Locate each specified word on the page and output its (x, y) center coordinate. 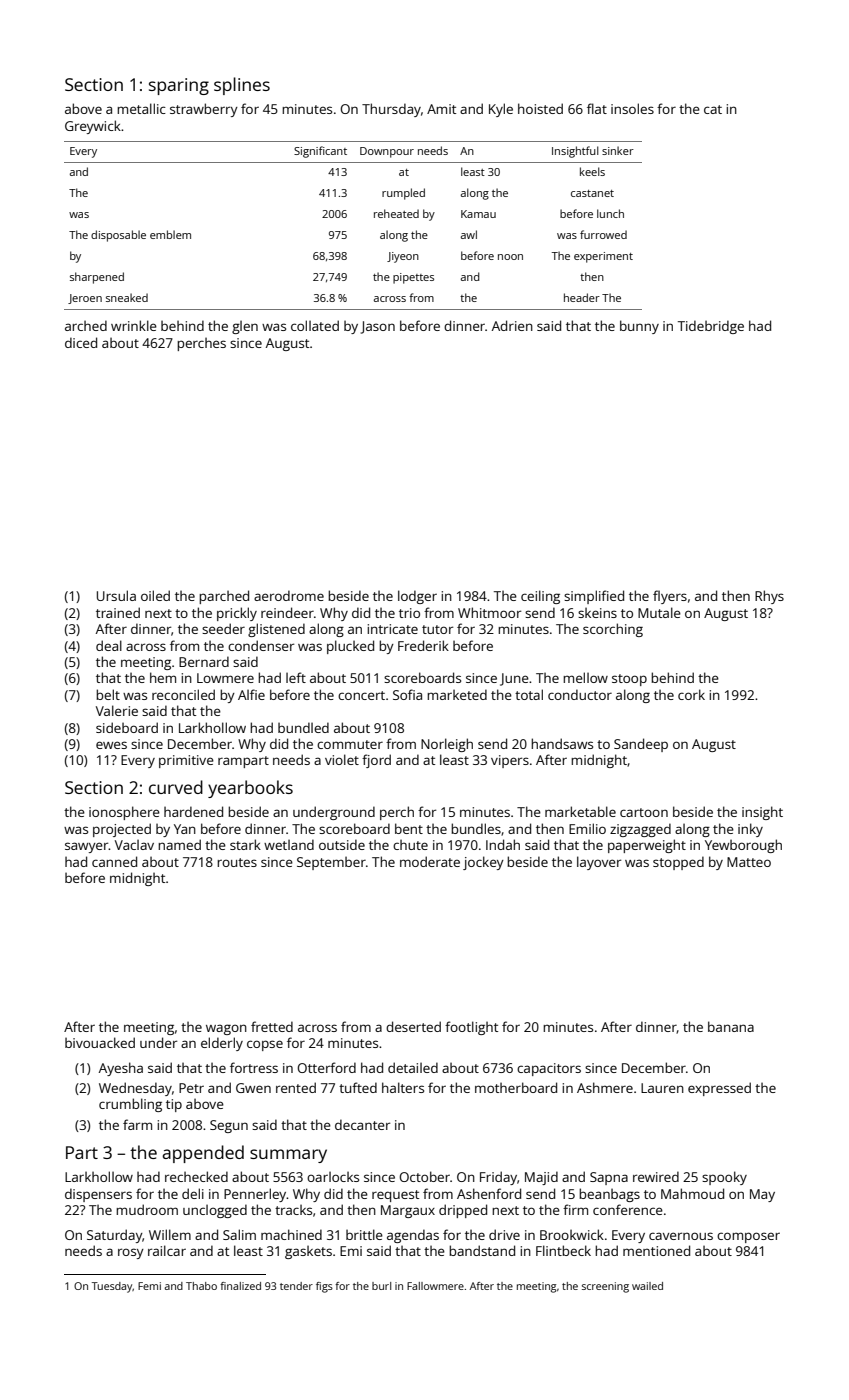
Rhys (769, 597)
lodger (417, 597)
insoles (632, 108)
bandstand (482, 1250)
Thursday (391, 110)
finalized (240, 1286)
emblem (170, 234)
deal (109, 645)
